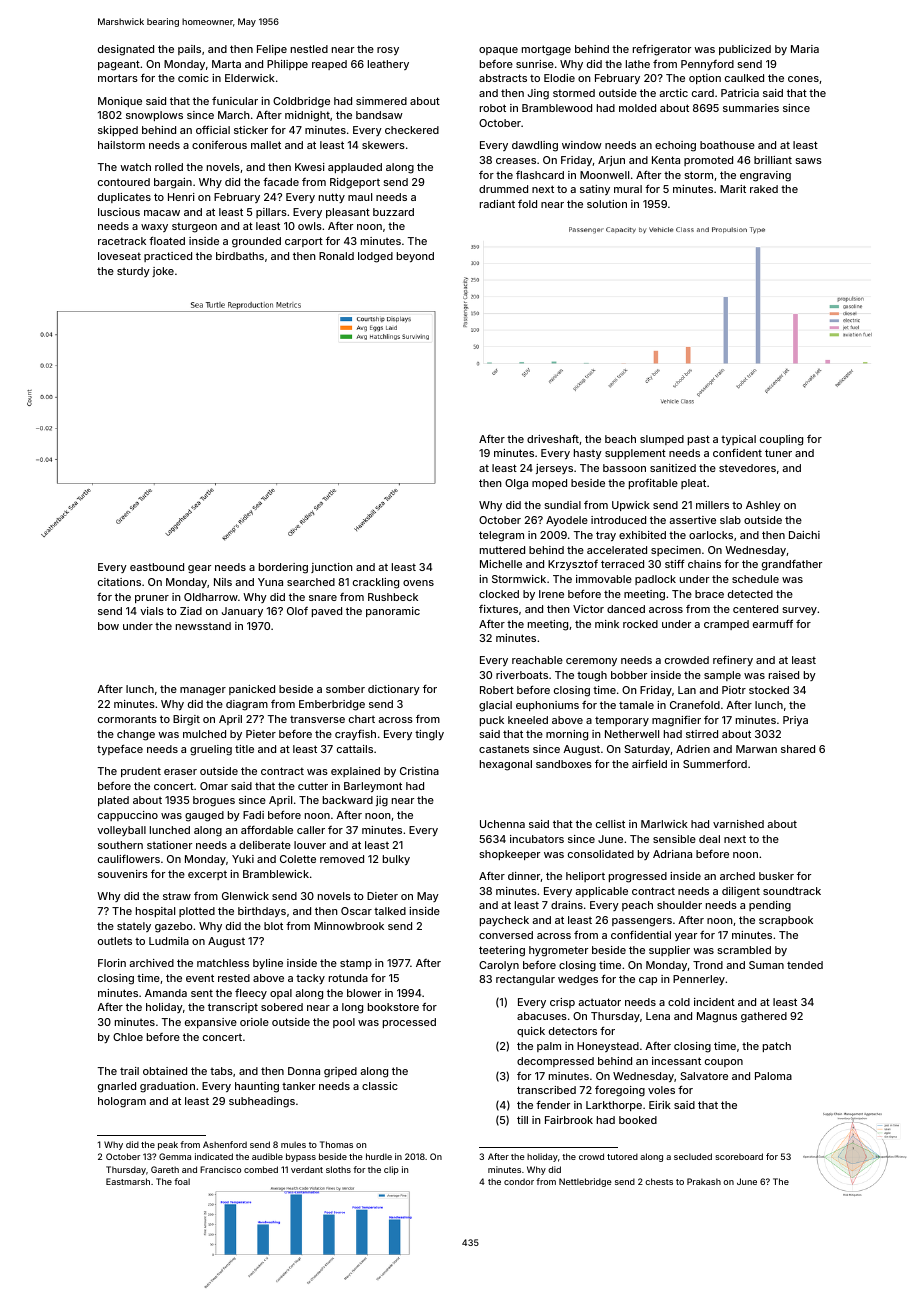 This page has width=924, height=1308. What do you see at coordinates (781, 440) in the page?
I see `coupling` at bounding box center [781, 440].
